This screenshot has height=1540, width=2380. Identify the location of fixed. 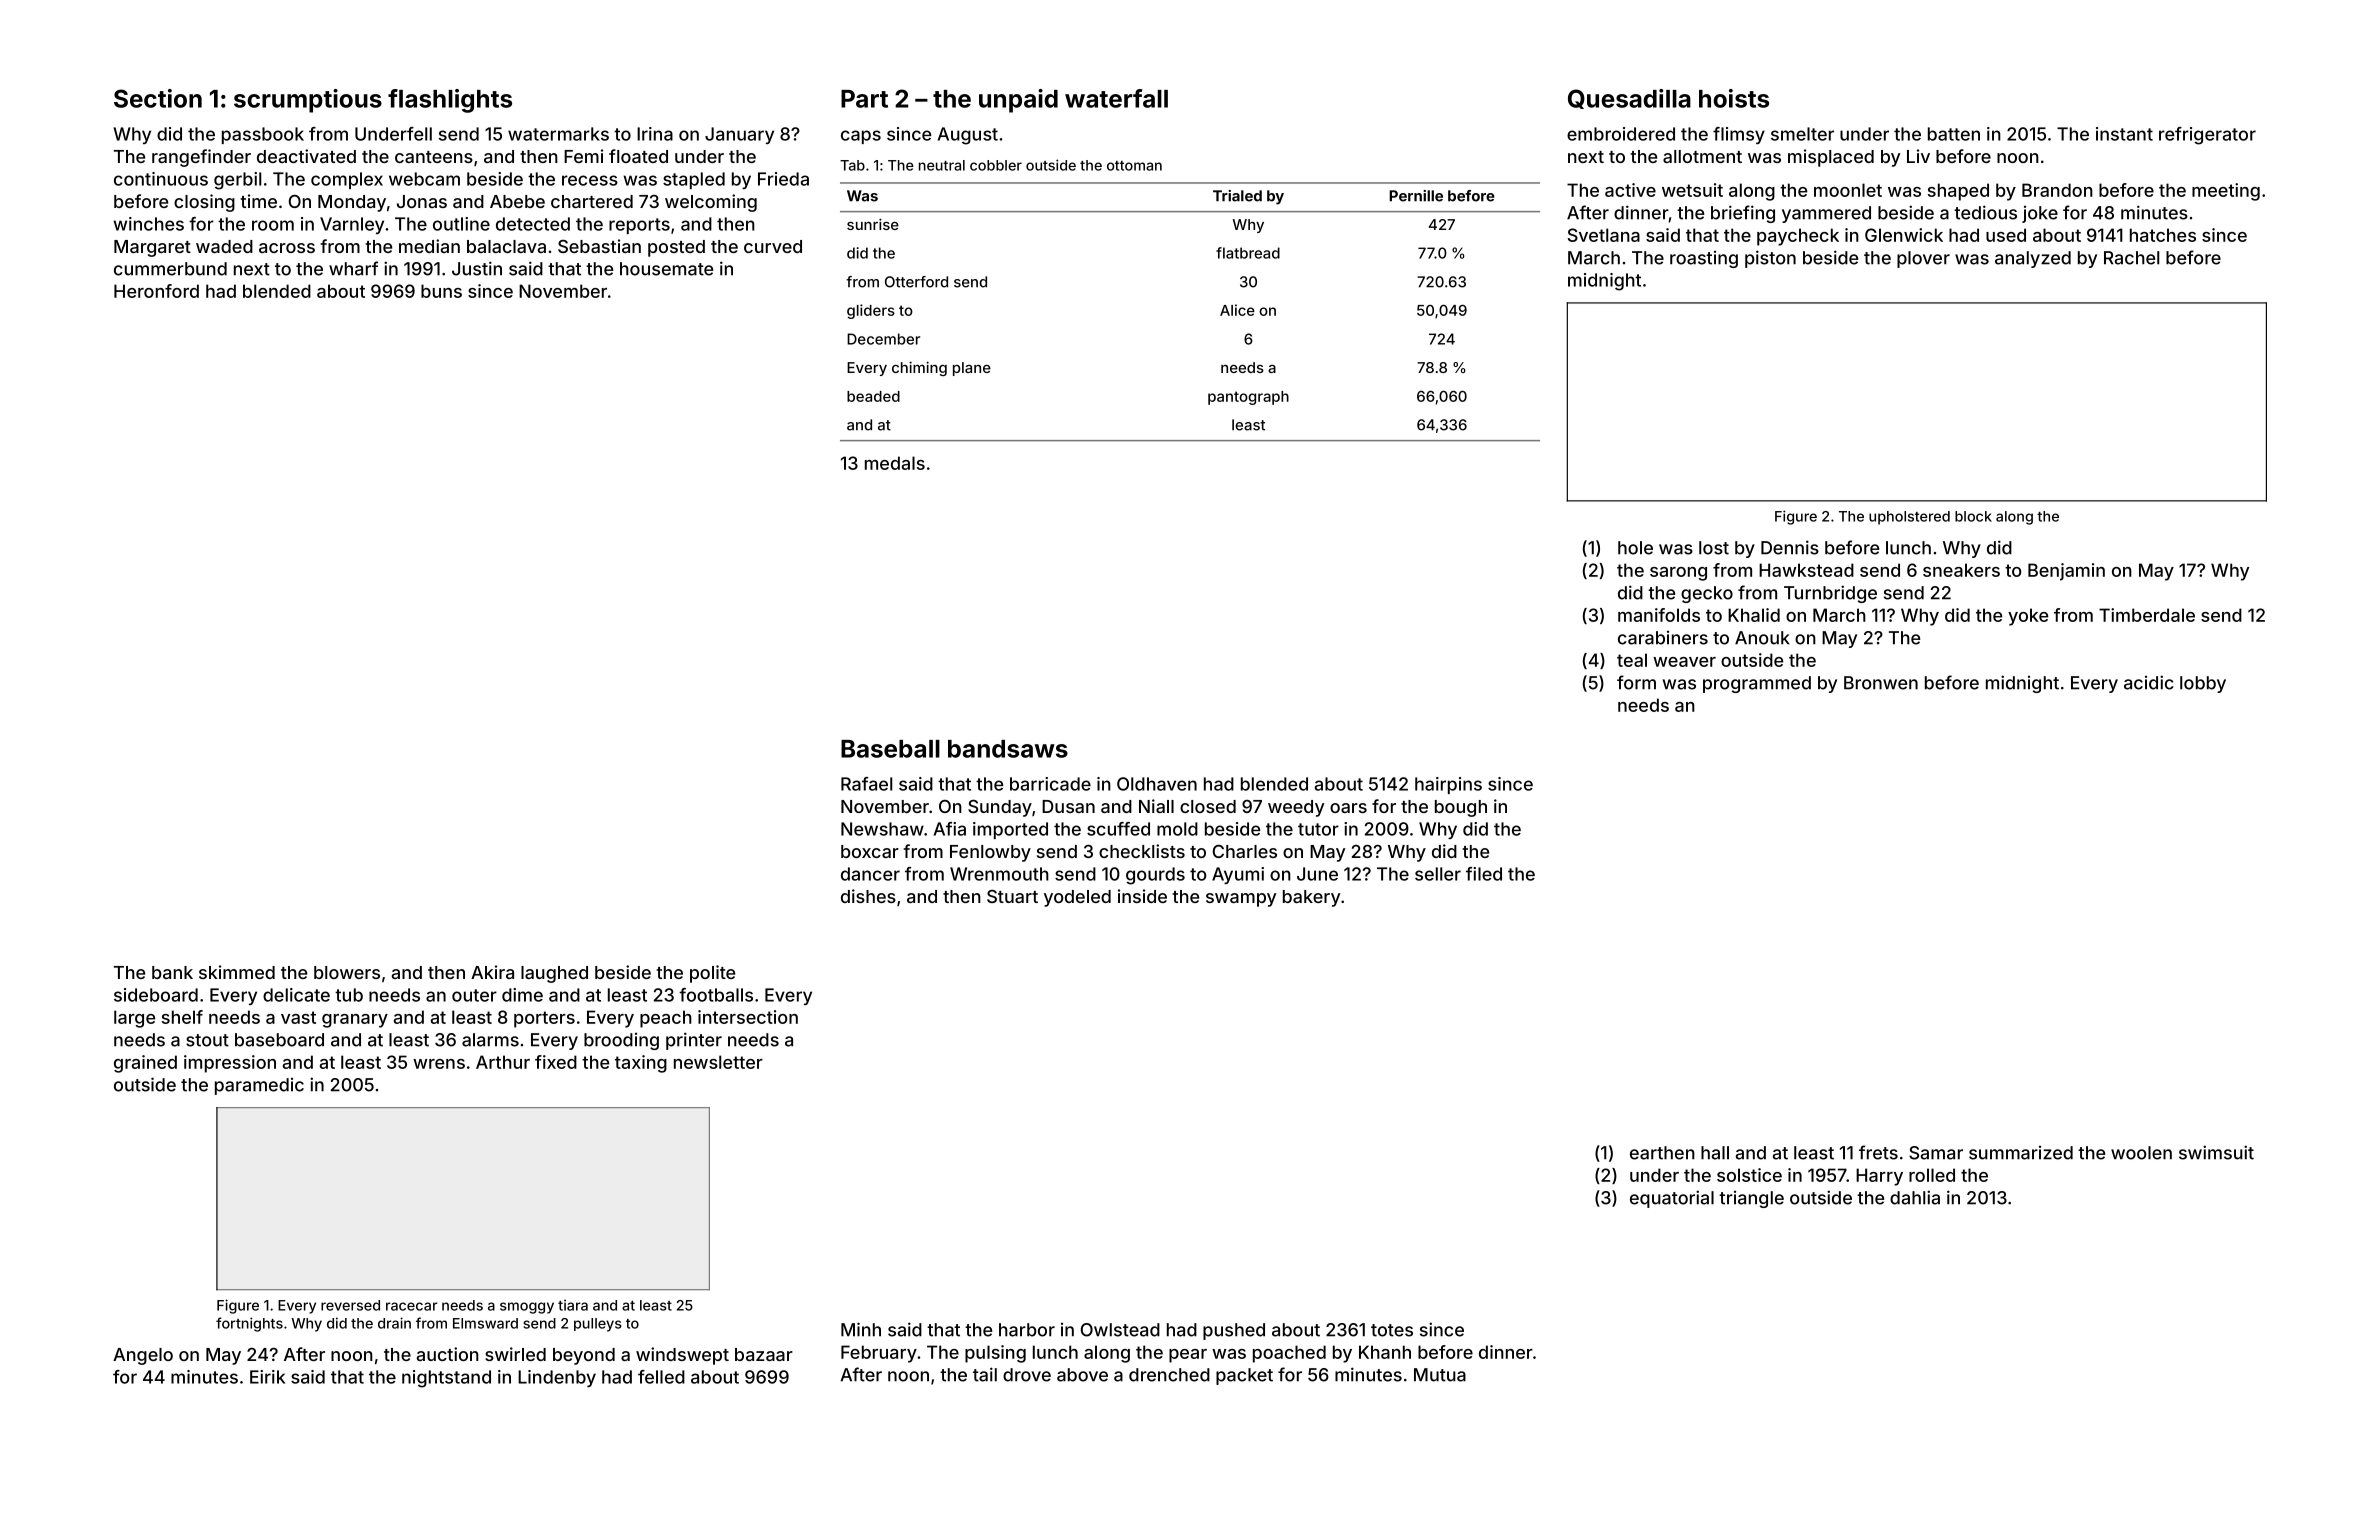
(556, 1062).
